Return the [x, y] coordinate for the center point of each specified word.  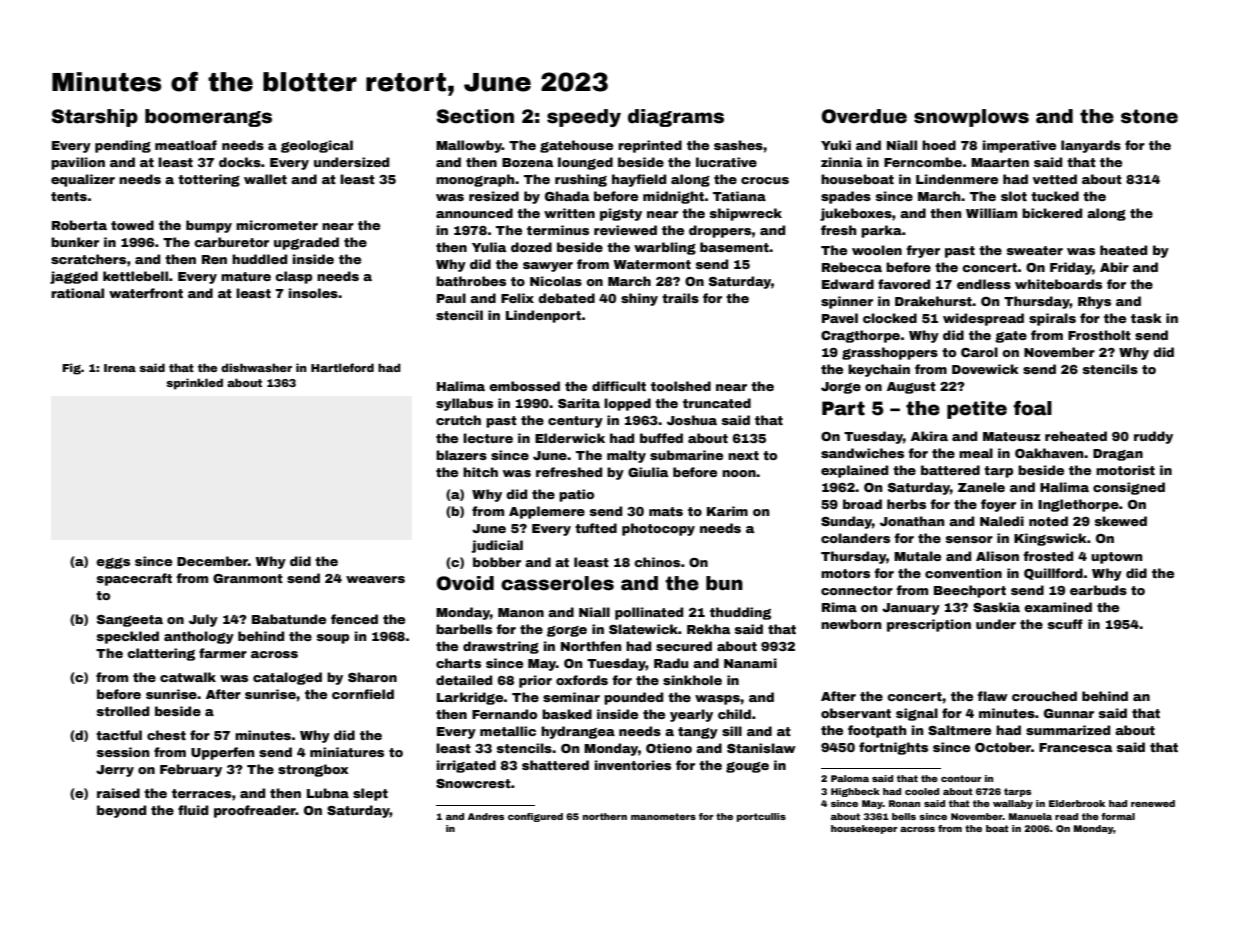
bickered [1052, 213]
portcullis [761, 817]
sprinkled [194, 384]
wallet [265, 179]
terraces [201, 793]
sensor [969, 539]
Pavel [840, 318]
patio [576, 495]
